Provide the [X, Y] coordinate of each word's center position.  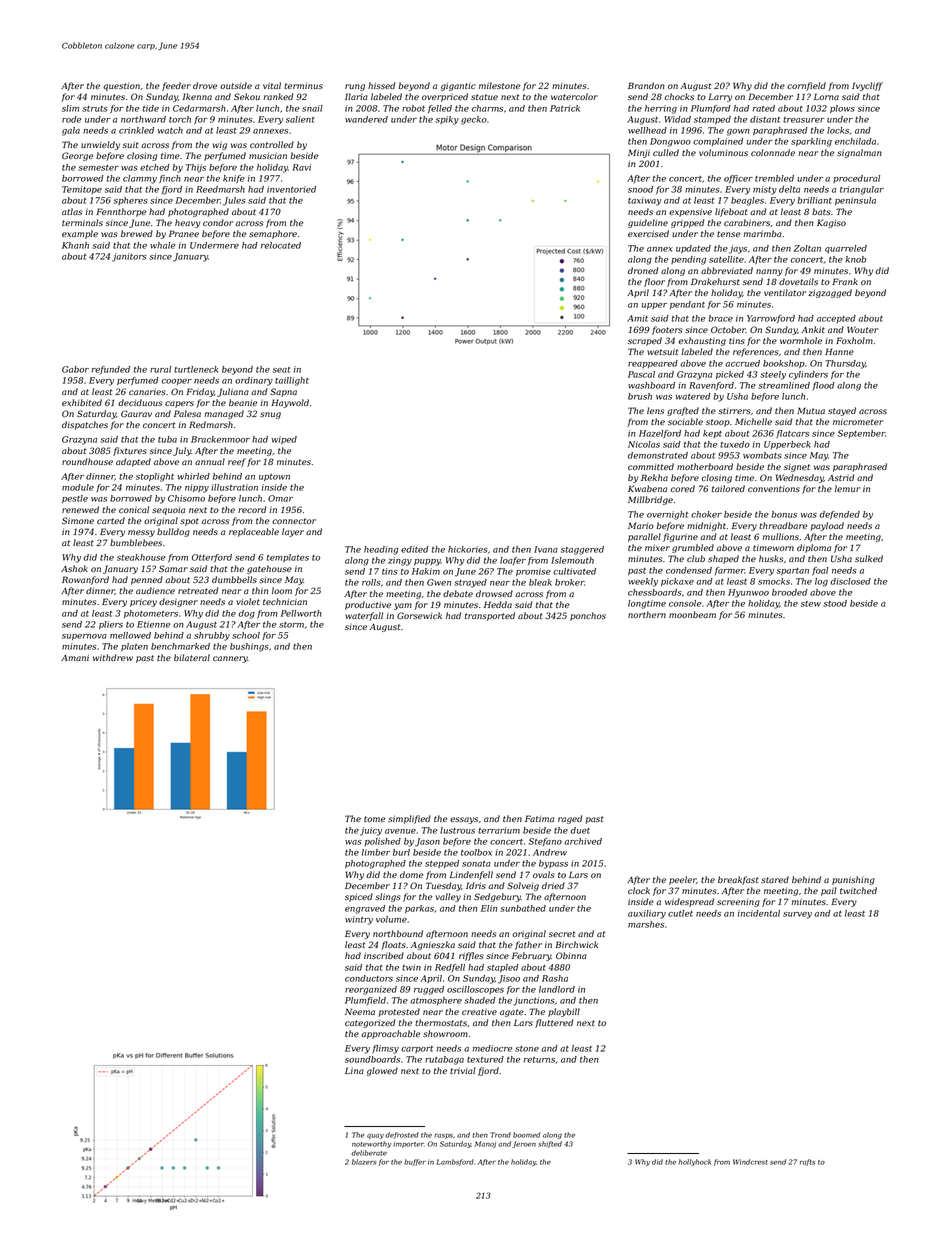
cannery [230, 659]
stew [811, 604]
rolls [371, 582]
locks [838, 130]
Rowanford [85, 580]
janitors [129, 257]
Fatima [539, 818]
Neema [360, 1011]
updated [693, 249]
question [121, 87]
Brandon [646, 85]
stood [835, 603]
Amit [637, 318]
